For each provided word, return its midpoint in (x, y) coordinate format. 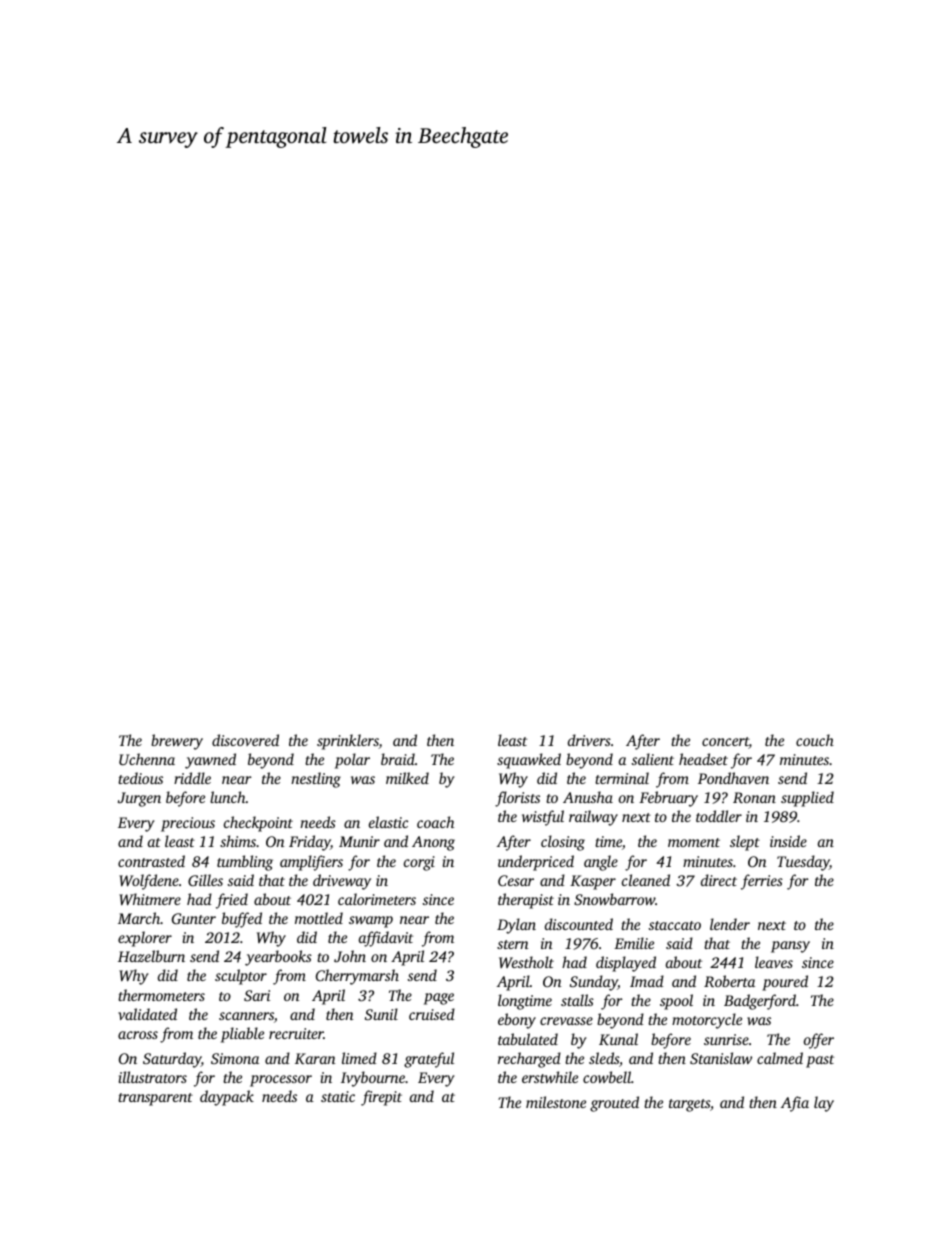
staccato (675, 925)
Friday (310, 843)
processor (281, 1081)
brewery (177, 742)
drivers (589, 740)
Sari (257, 995)
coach (435, 822)
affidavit (386, 939)
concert (725, 743)
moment (694, 842)
